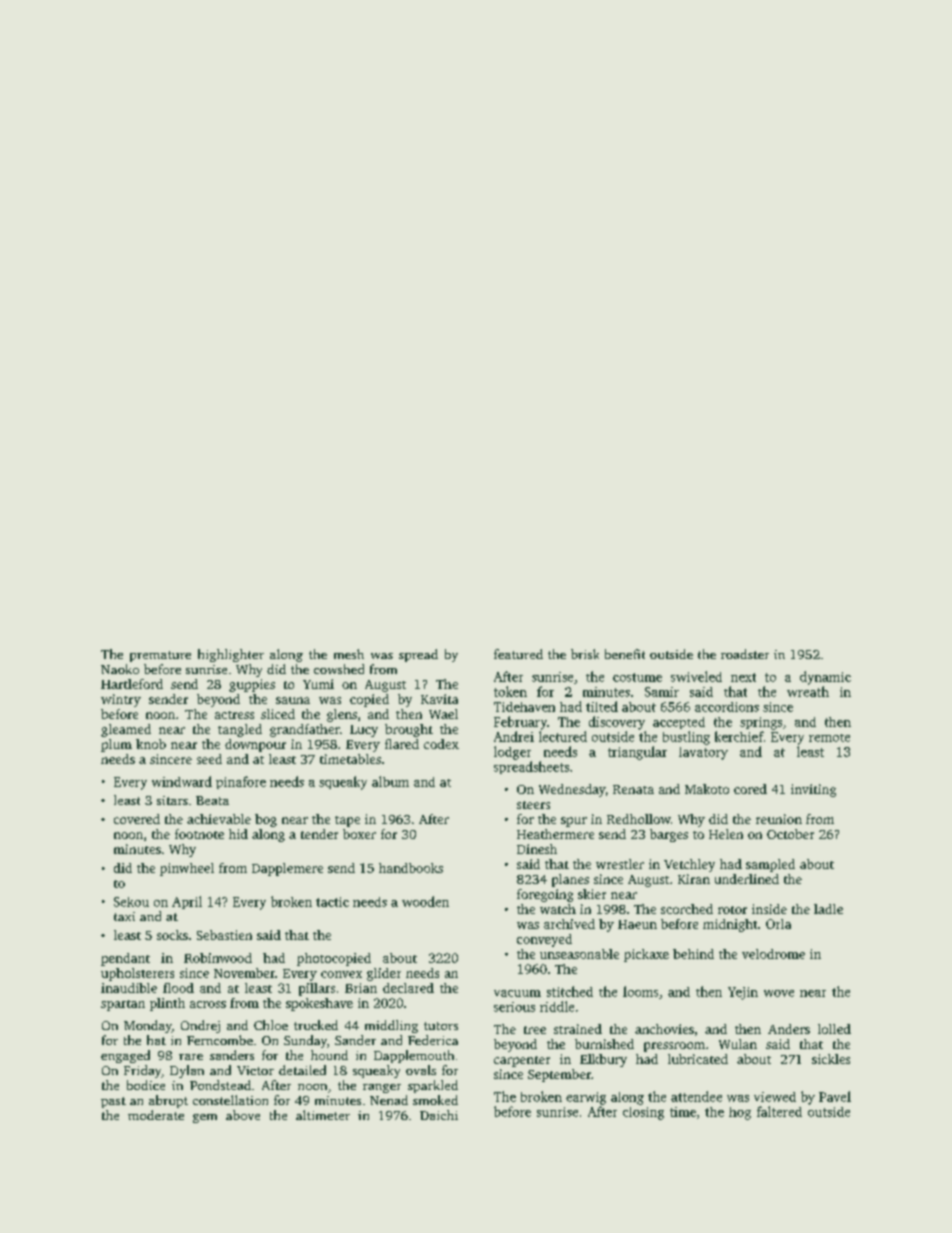  What do you see at coordinates (187, 869) in the page?
I see `pinwheel` at bounding box center [187, 869].
